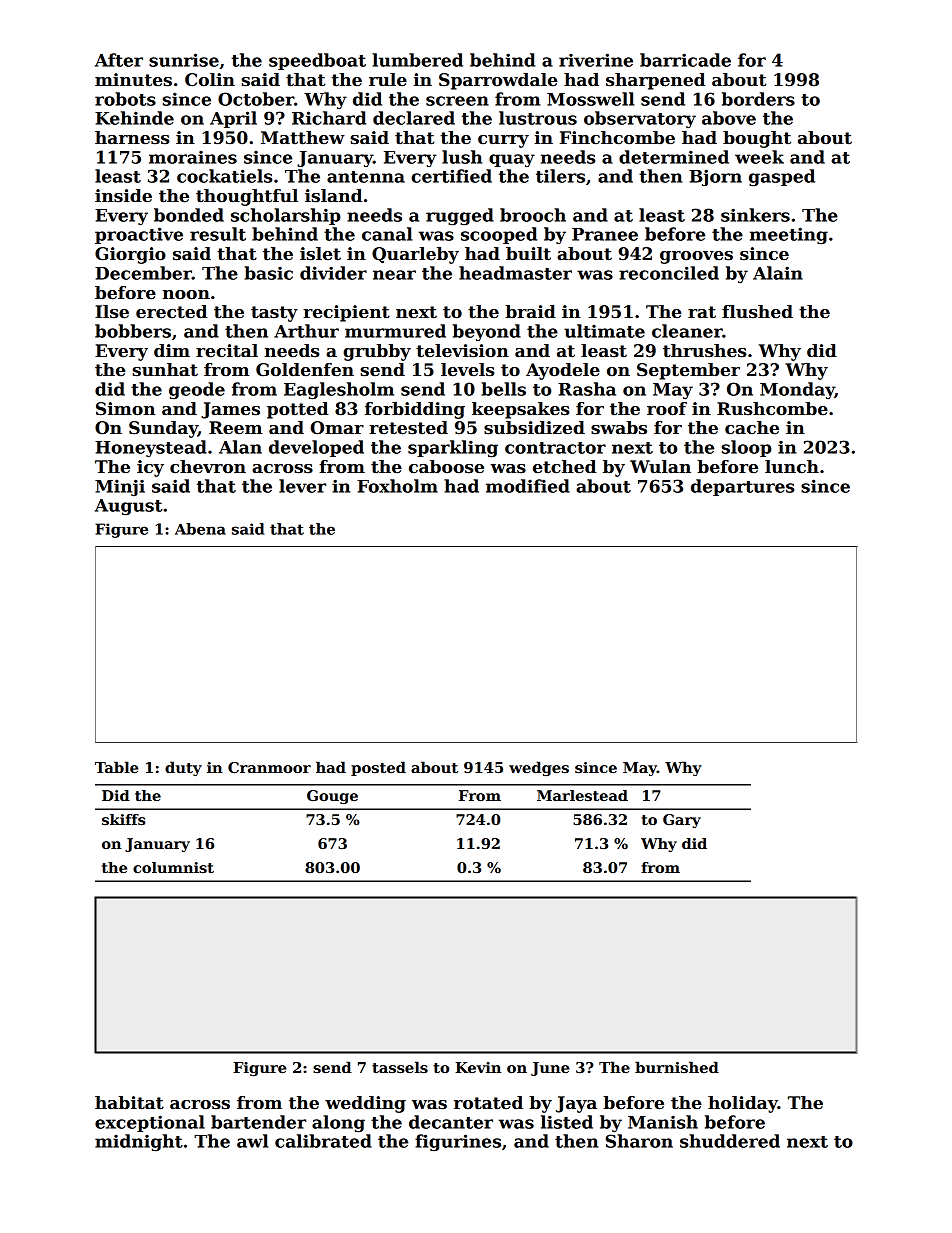 Image resolution: width=952 pixels, height=1233 pixels. What do you see at coordinates (582, 795) in the page?
I see `Marlestead` at bounding box center [582, 795].
